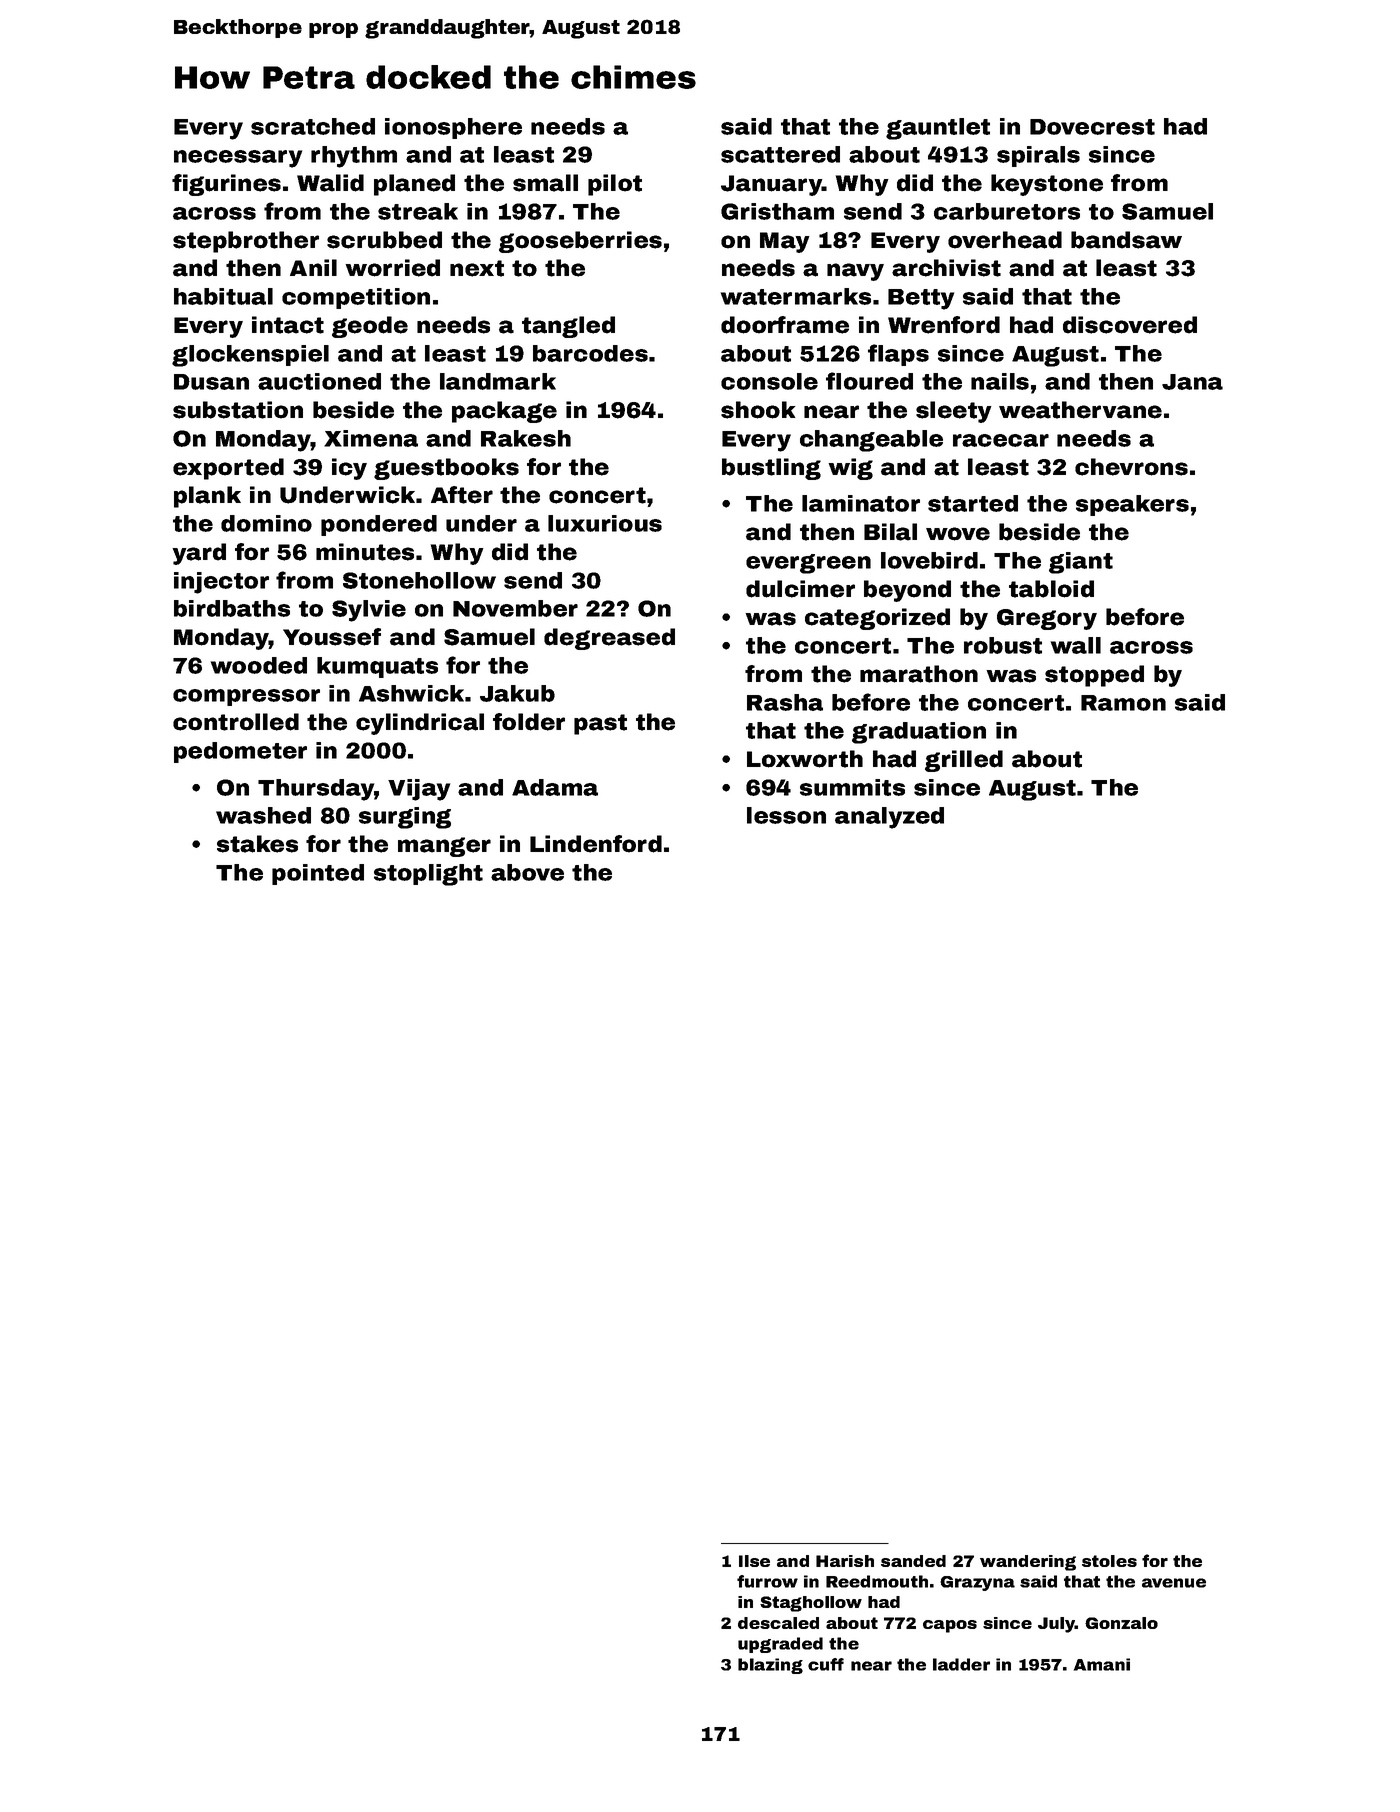  I want to click on pointed, so click(318, 874).
